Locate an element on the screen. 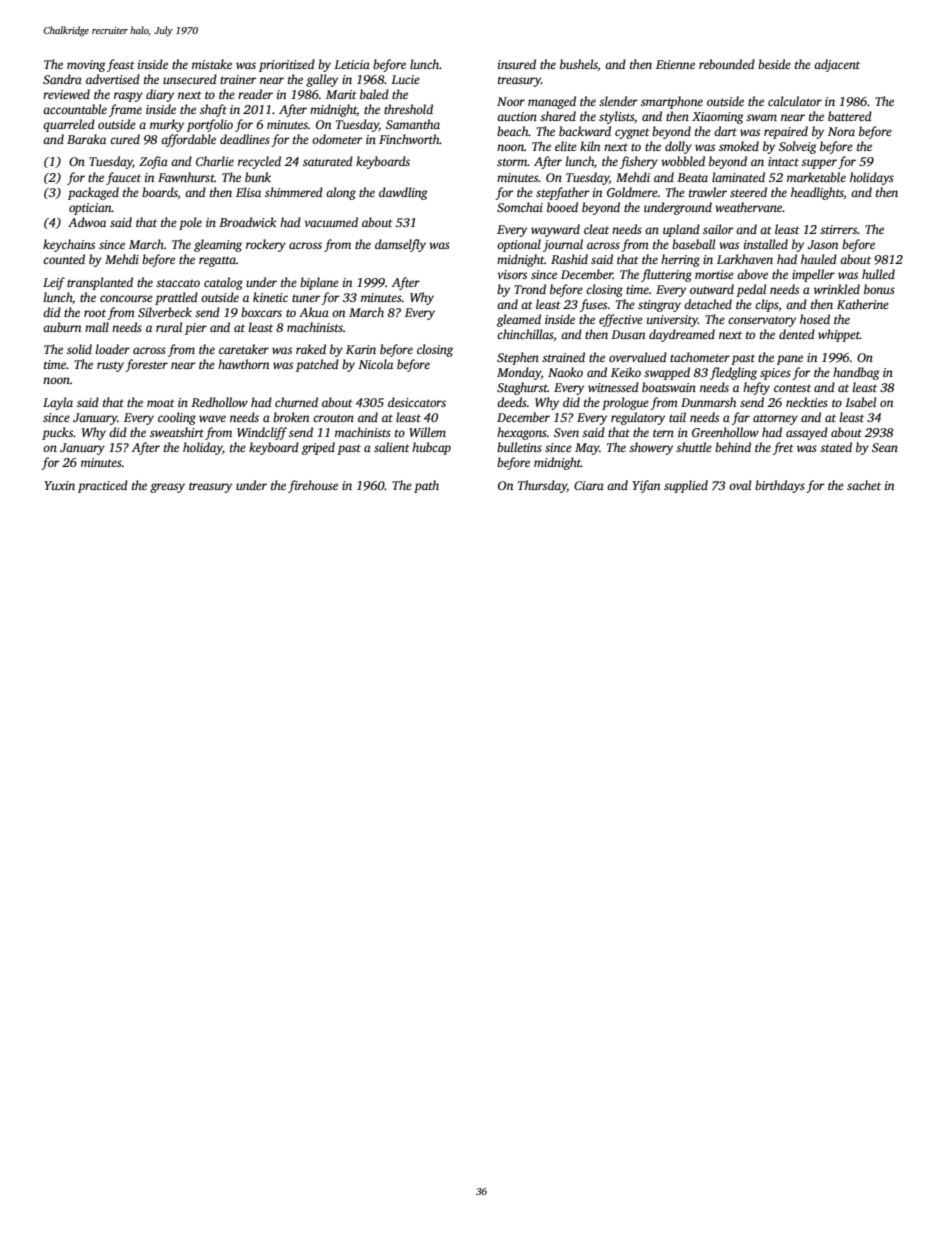 This screenshot has width=952, height=1233. Etienne is located at coordinates (675, 64).
